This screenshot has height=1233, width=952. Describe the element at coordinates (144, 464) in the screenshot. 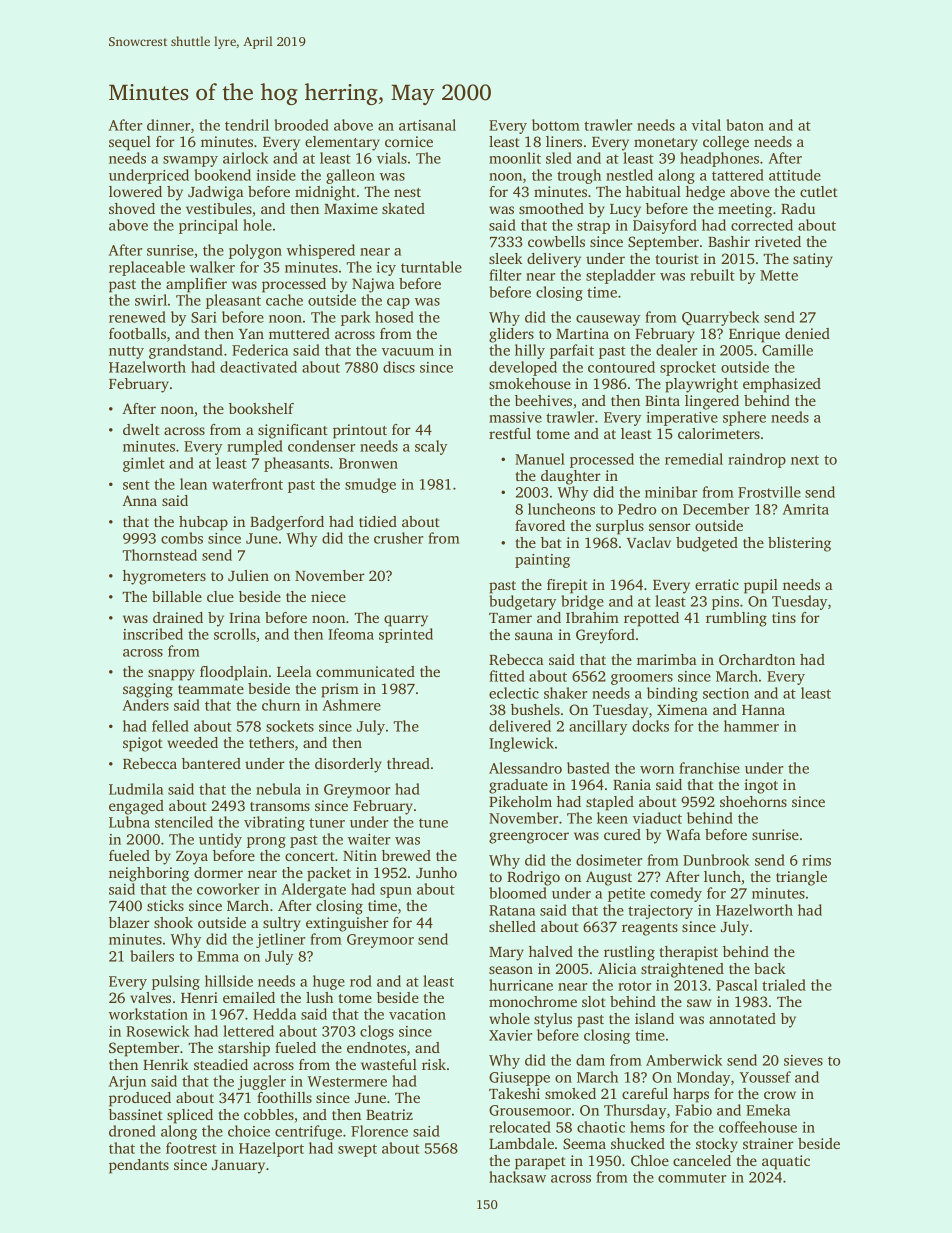

I see `gimlet` at that location.
